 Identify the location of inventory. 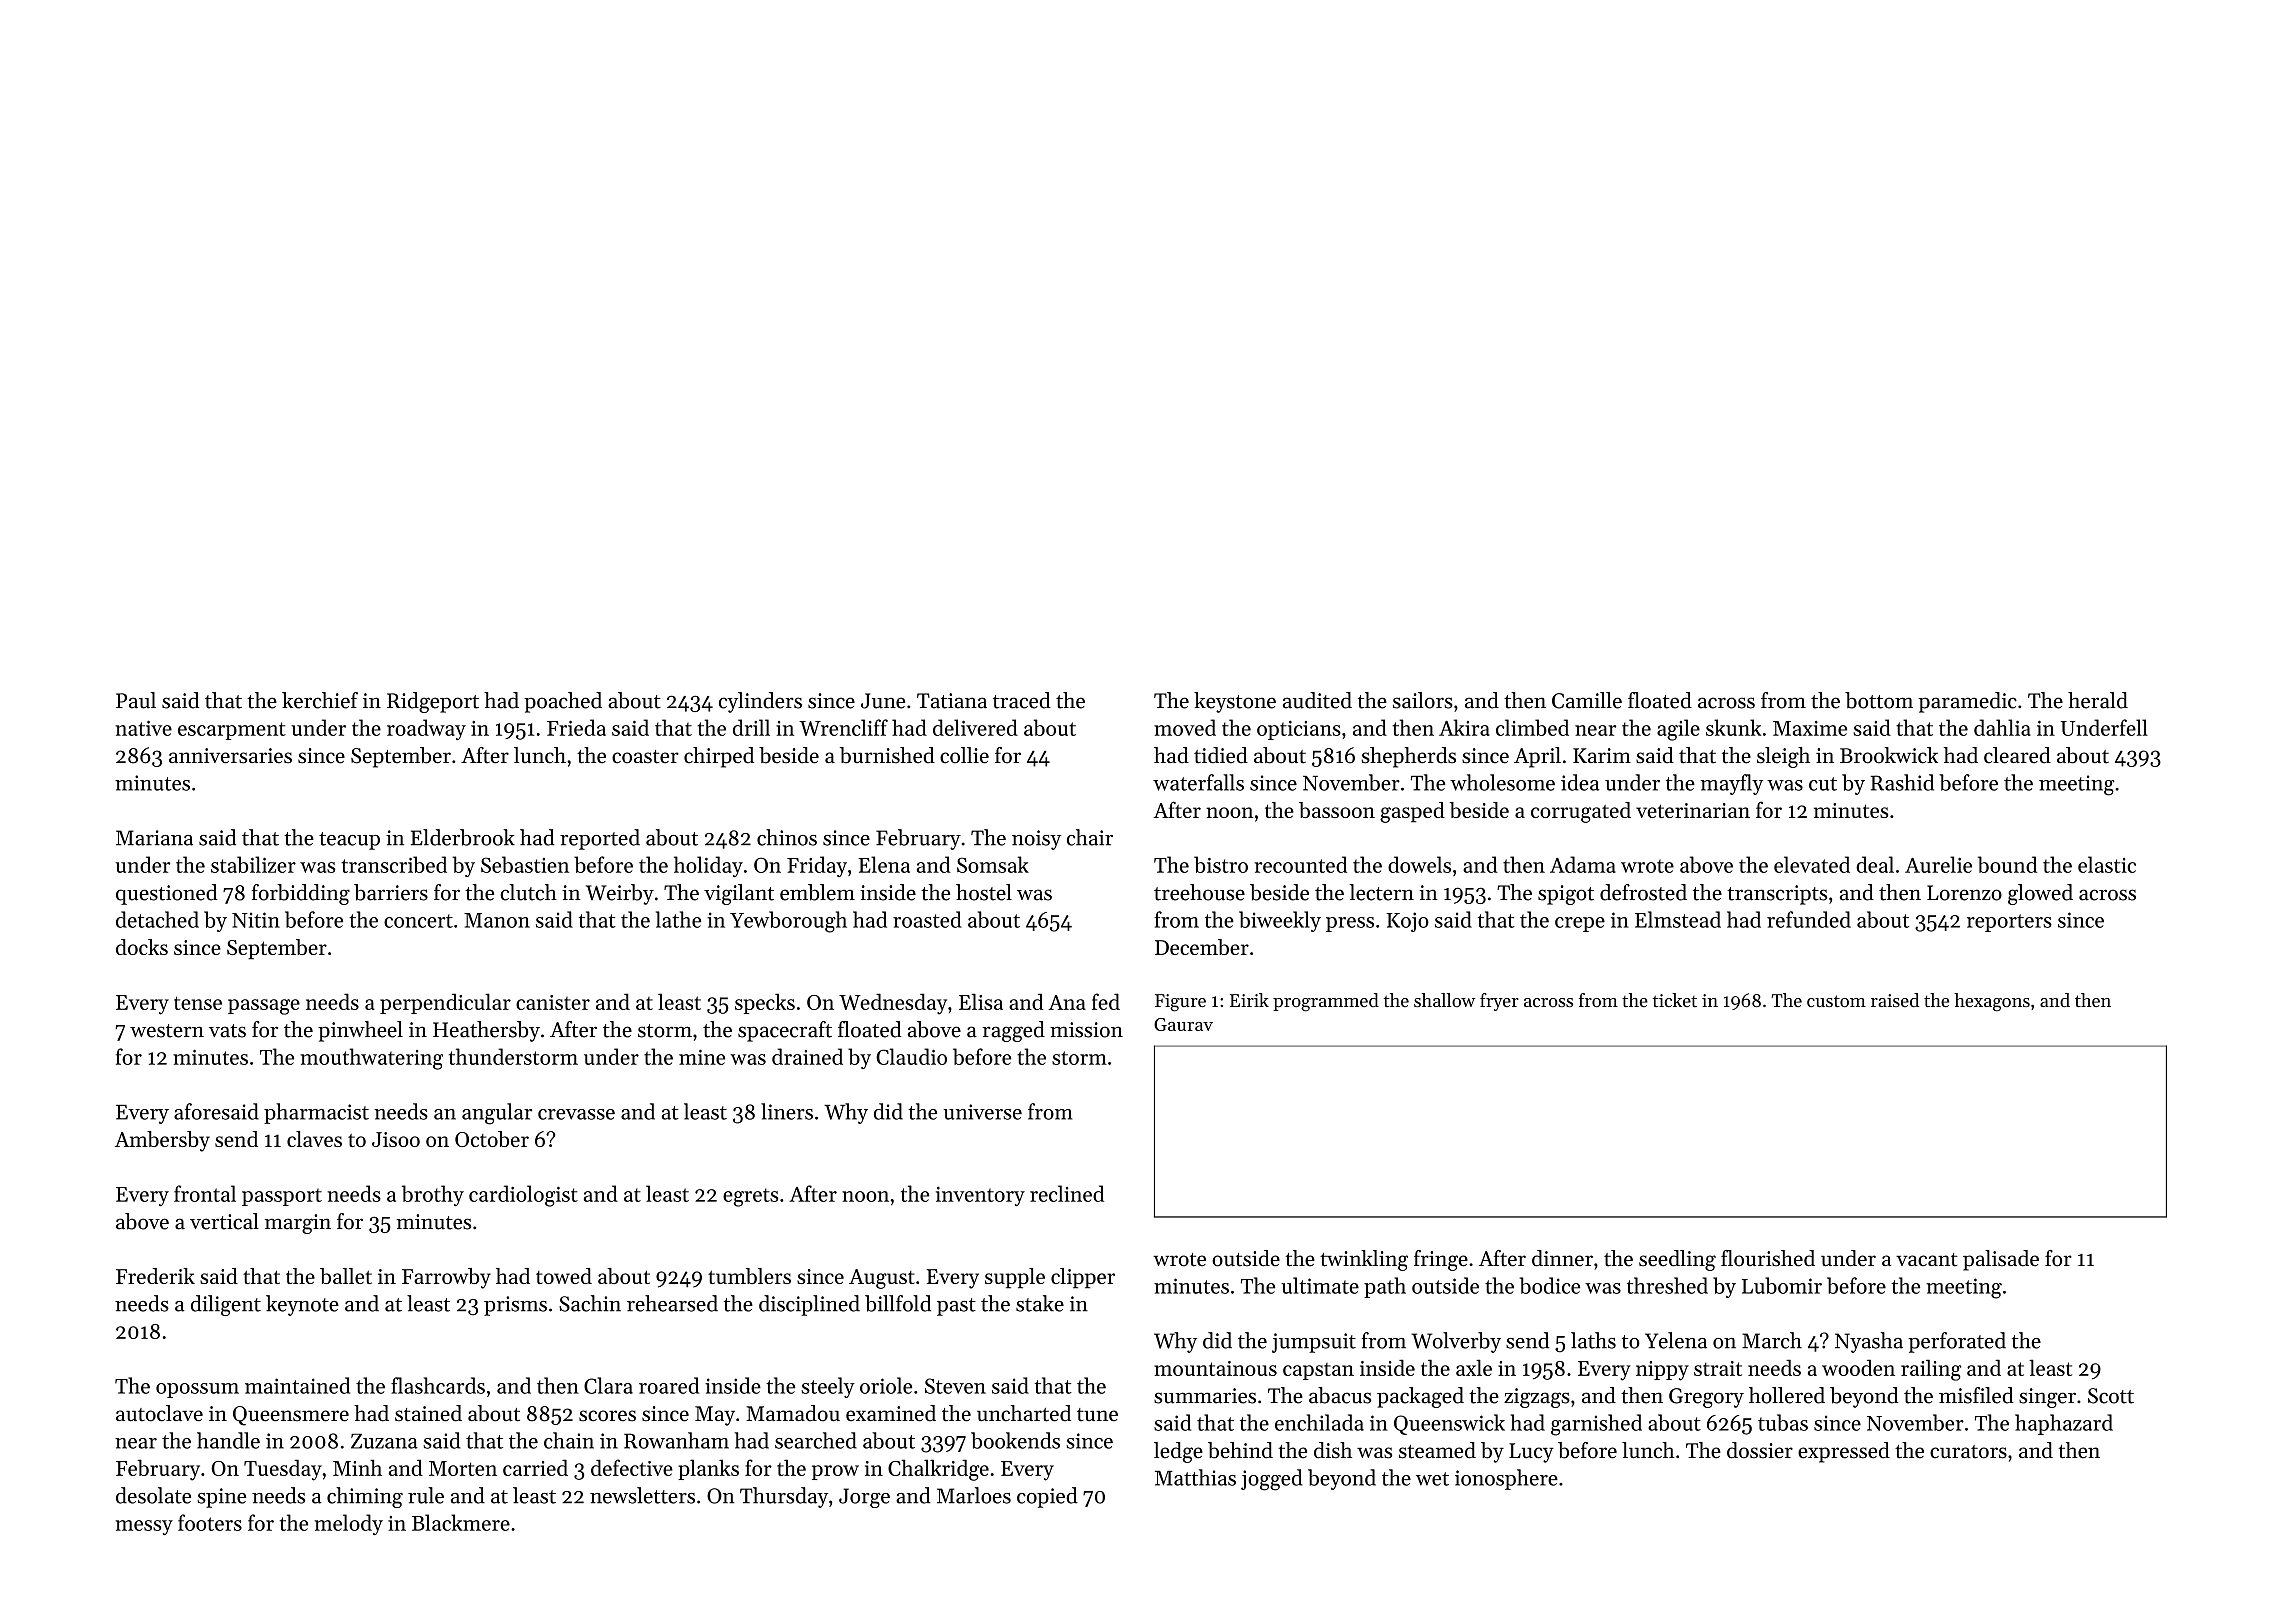
(980, 1196).
